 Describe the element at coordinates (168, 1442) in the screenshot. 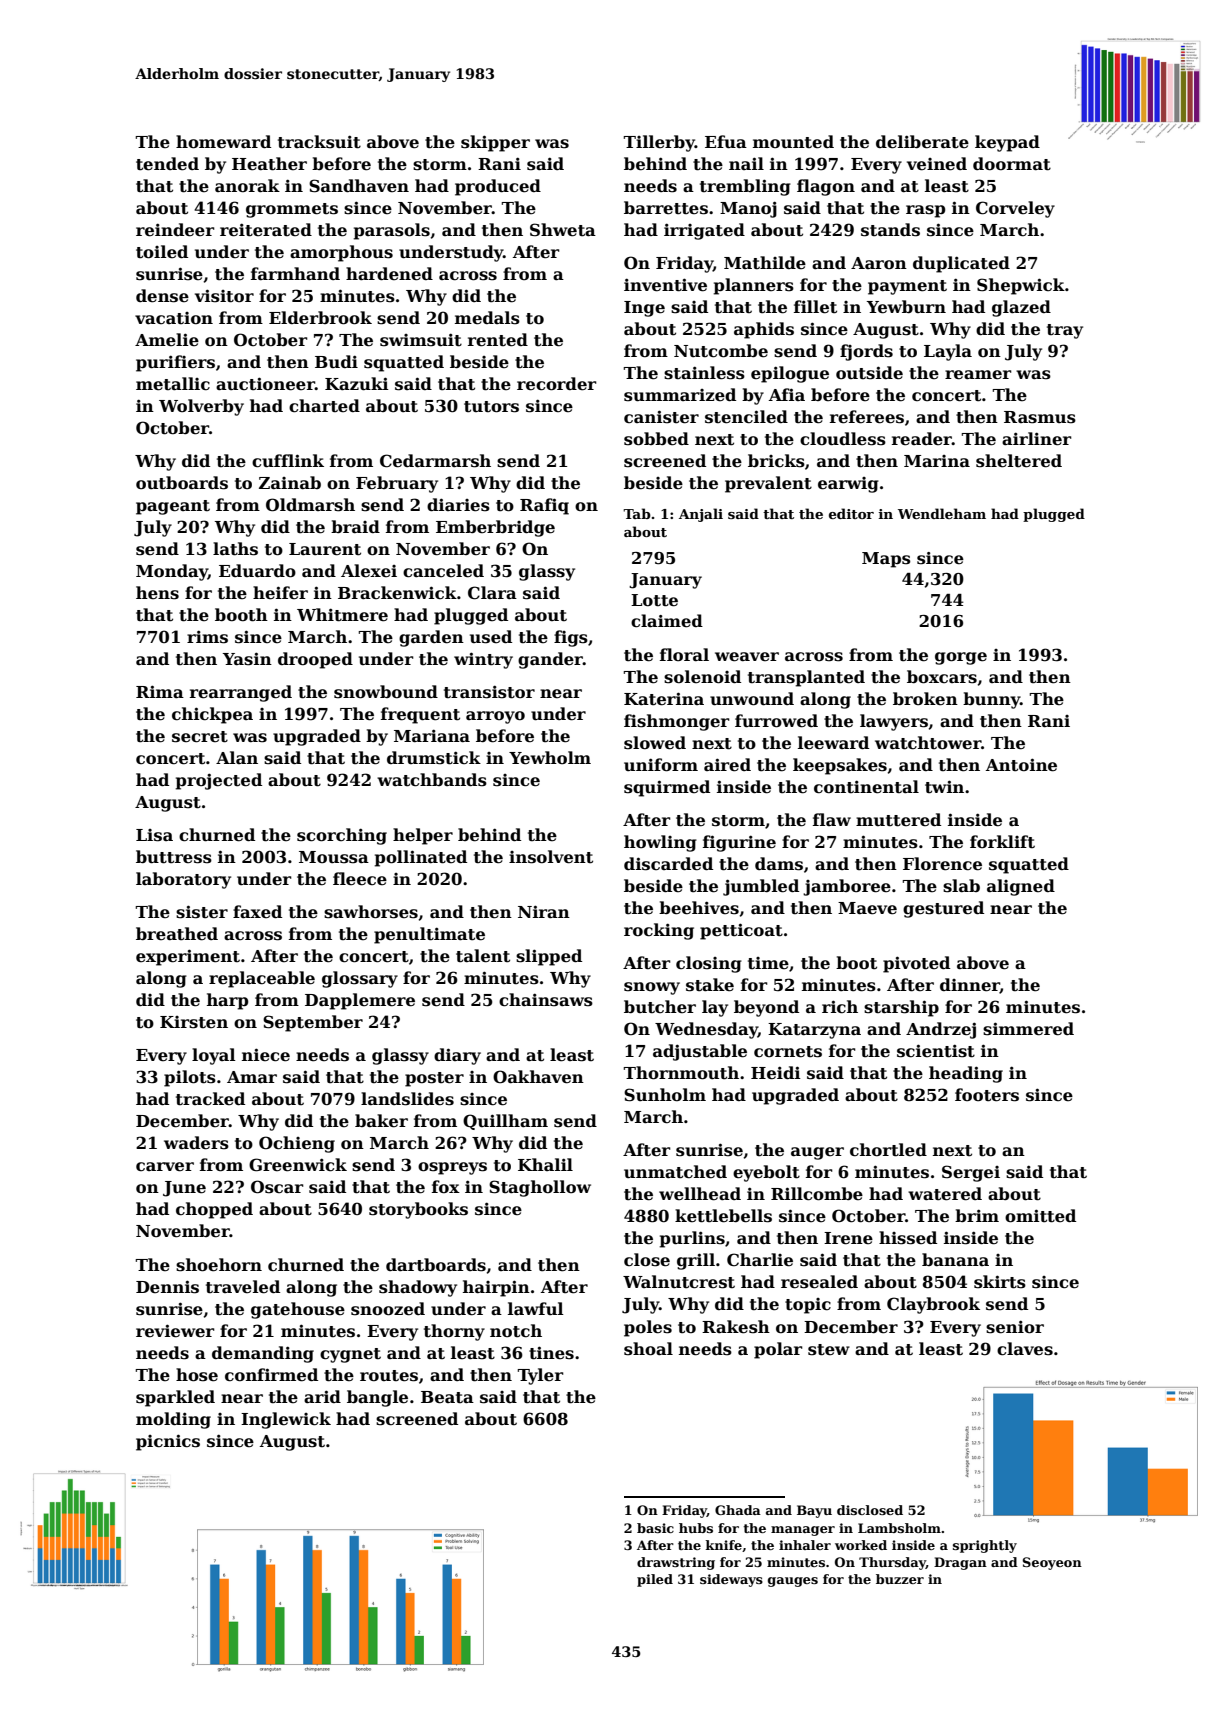

I see `picnics` at that location.
